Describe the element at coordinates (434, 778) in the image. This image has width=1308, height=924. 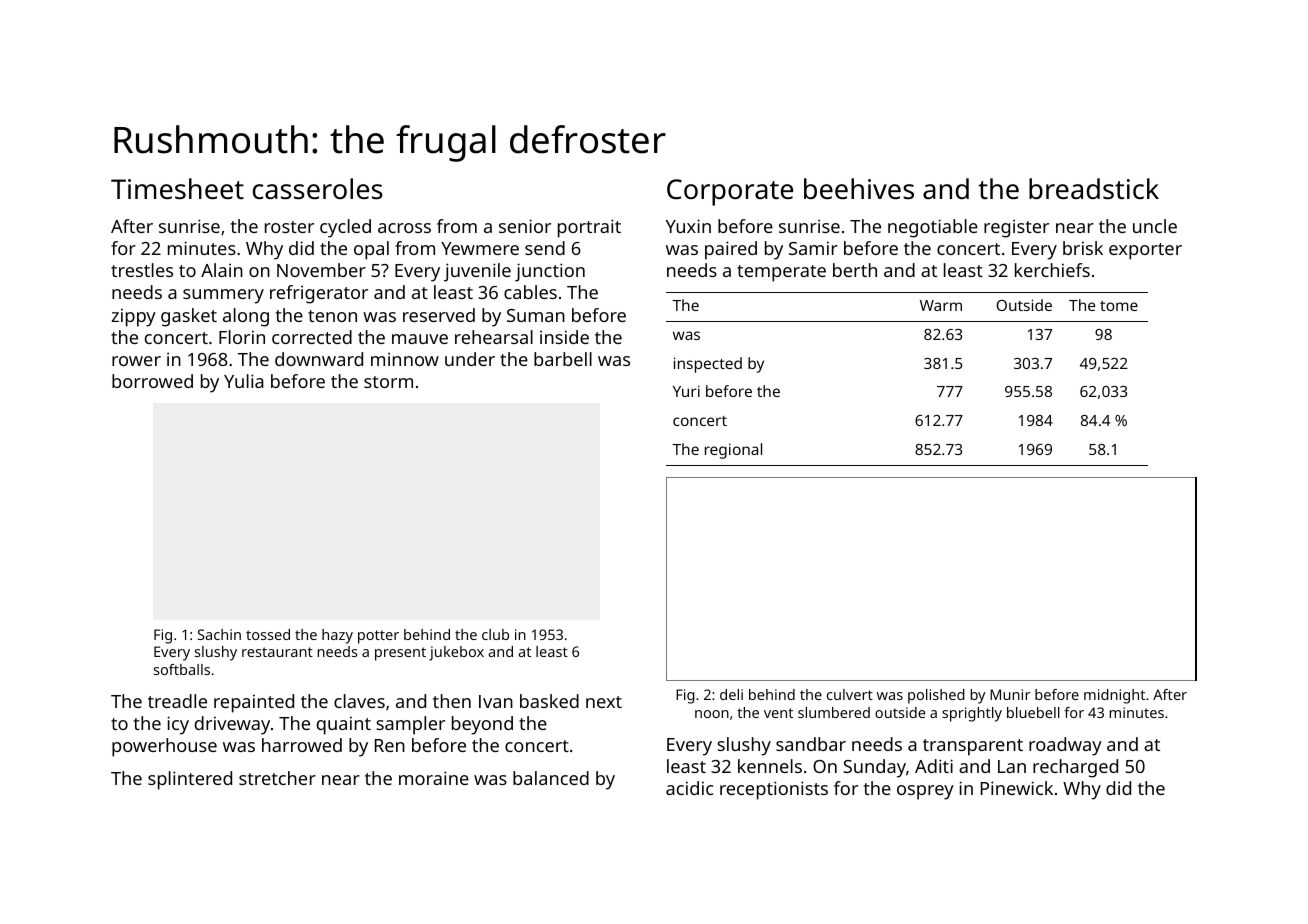
I see `moraine` at that location.
